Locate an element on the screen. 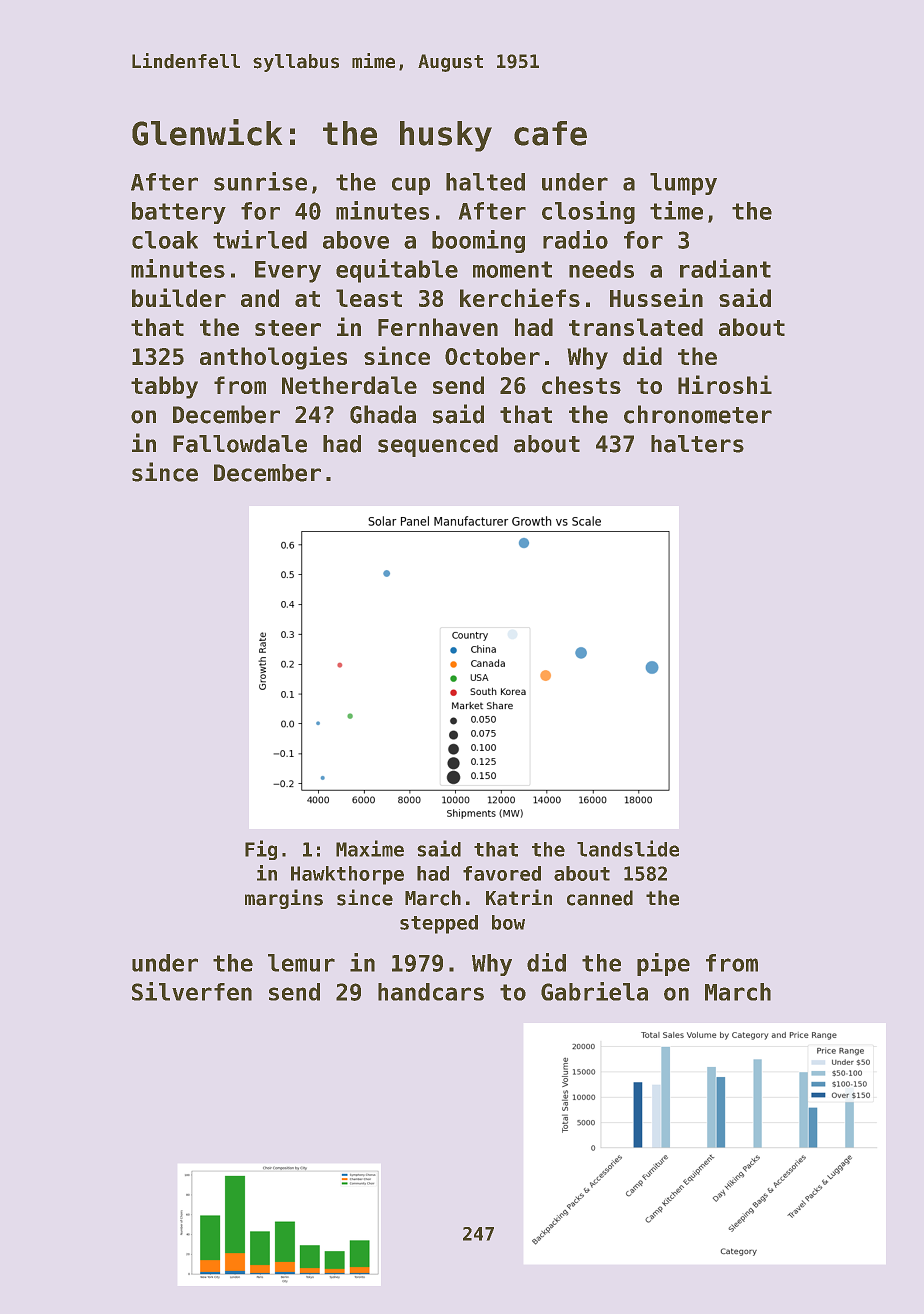  Maxime is located at coordinates (370, 848).
